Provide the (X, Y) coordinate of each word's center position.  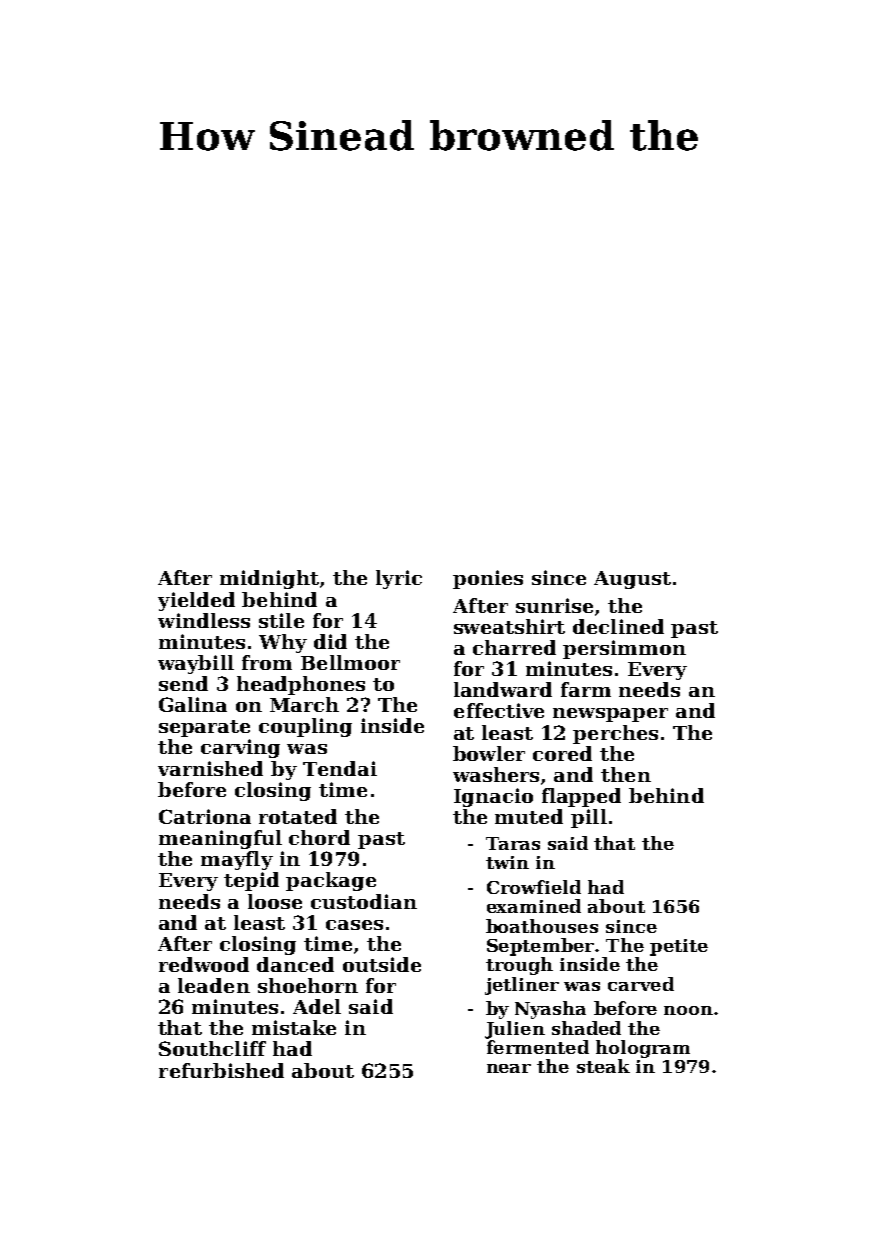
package (331, 881)
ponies (488, 579)
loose (275, 901)
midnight (269, 579)
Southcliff (212, 1048)
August (632, 580)
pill (589, 818)
